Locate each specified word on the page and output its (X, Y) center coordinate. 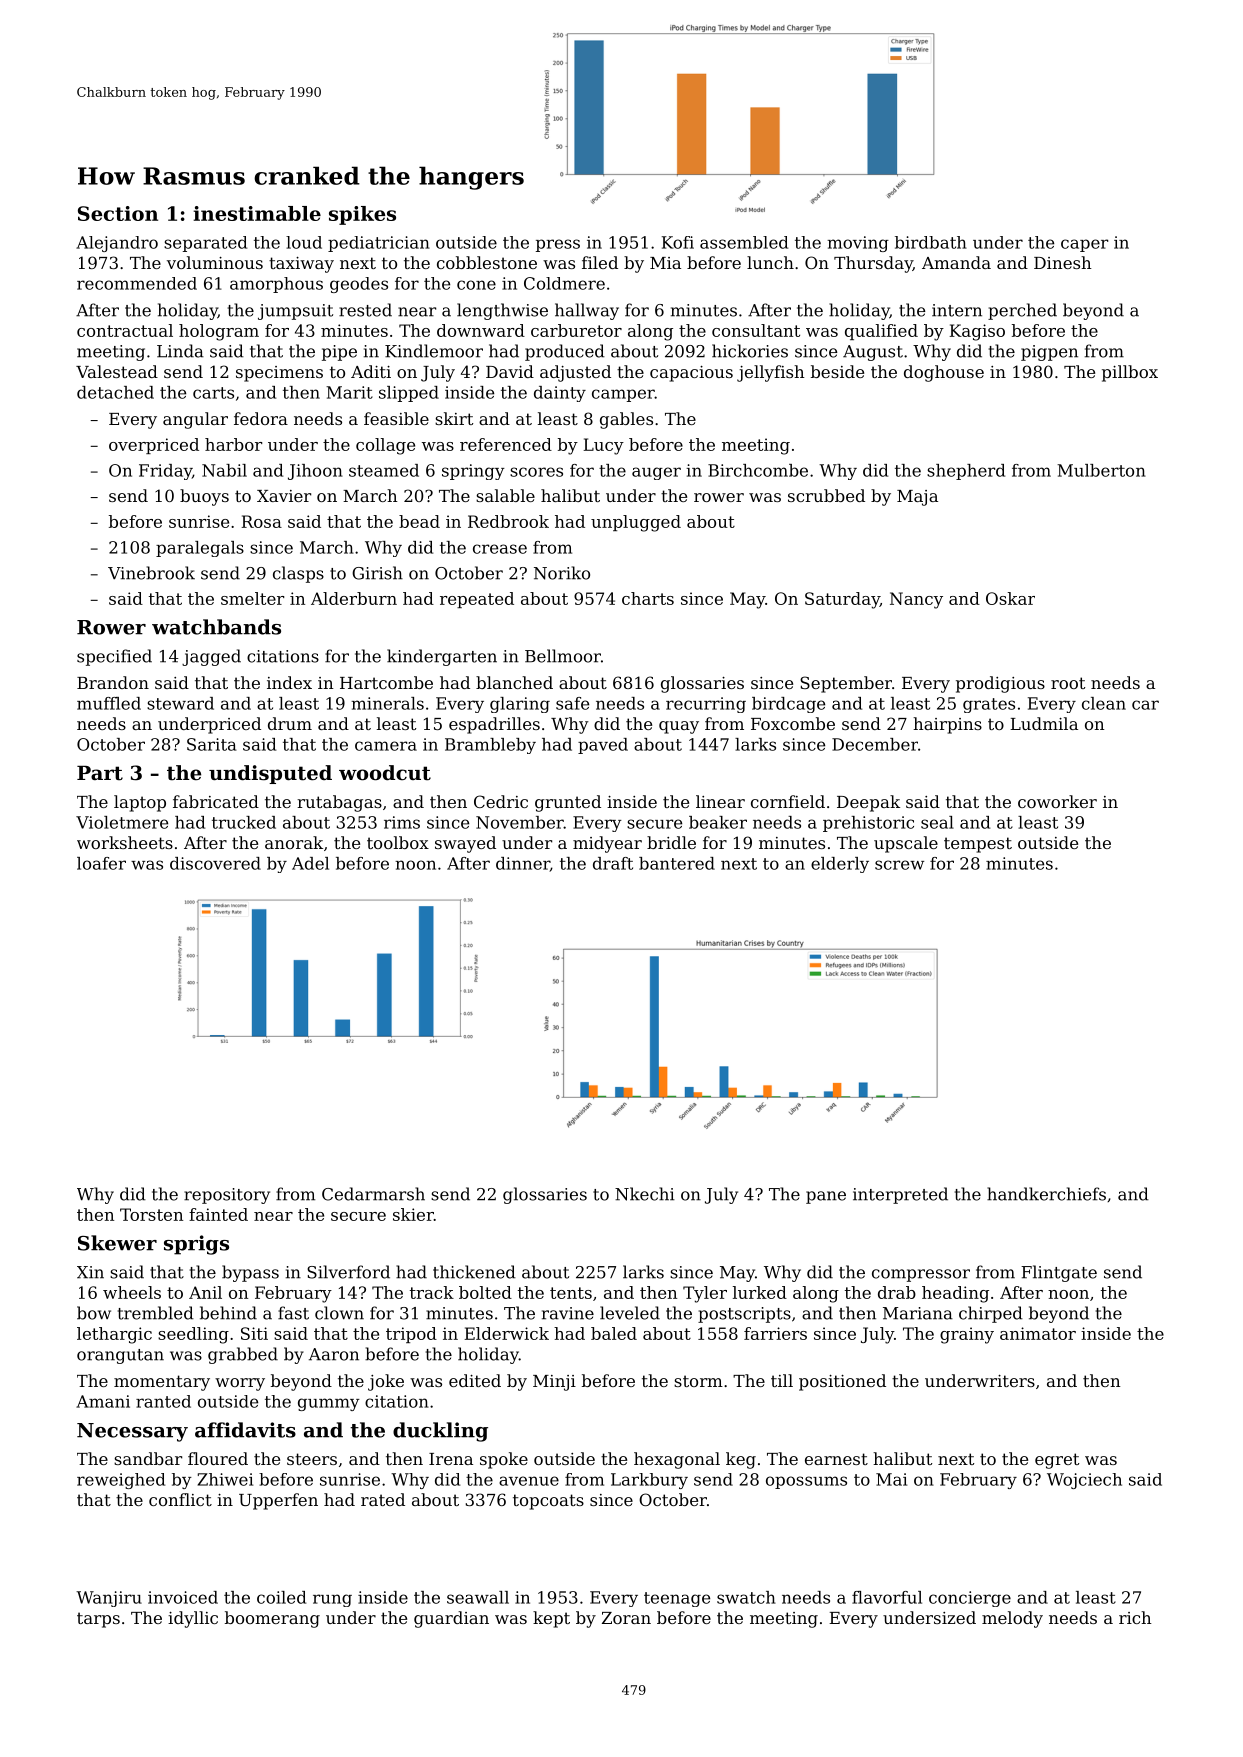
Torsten (151, 1214)
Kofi (678, 242)
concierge (970, 1599)
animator (1038, 1333)
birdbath (931, 242)
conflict (180, 1499)
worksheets (125, 842)
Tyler (705, 1294)
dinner (523, 864)
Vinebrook (151, 573)
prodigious (1000, 684)
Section (118, 213)
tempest (978, 845)
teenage (677, 1599)
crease (500, 549)
